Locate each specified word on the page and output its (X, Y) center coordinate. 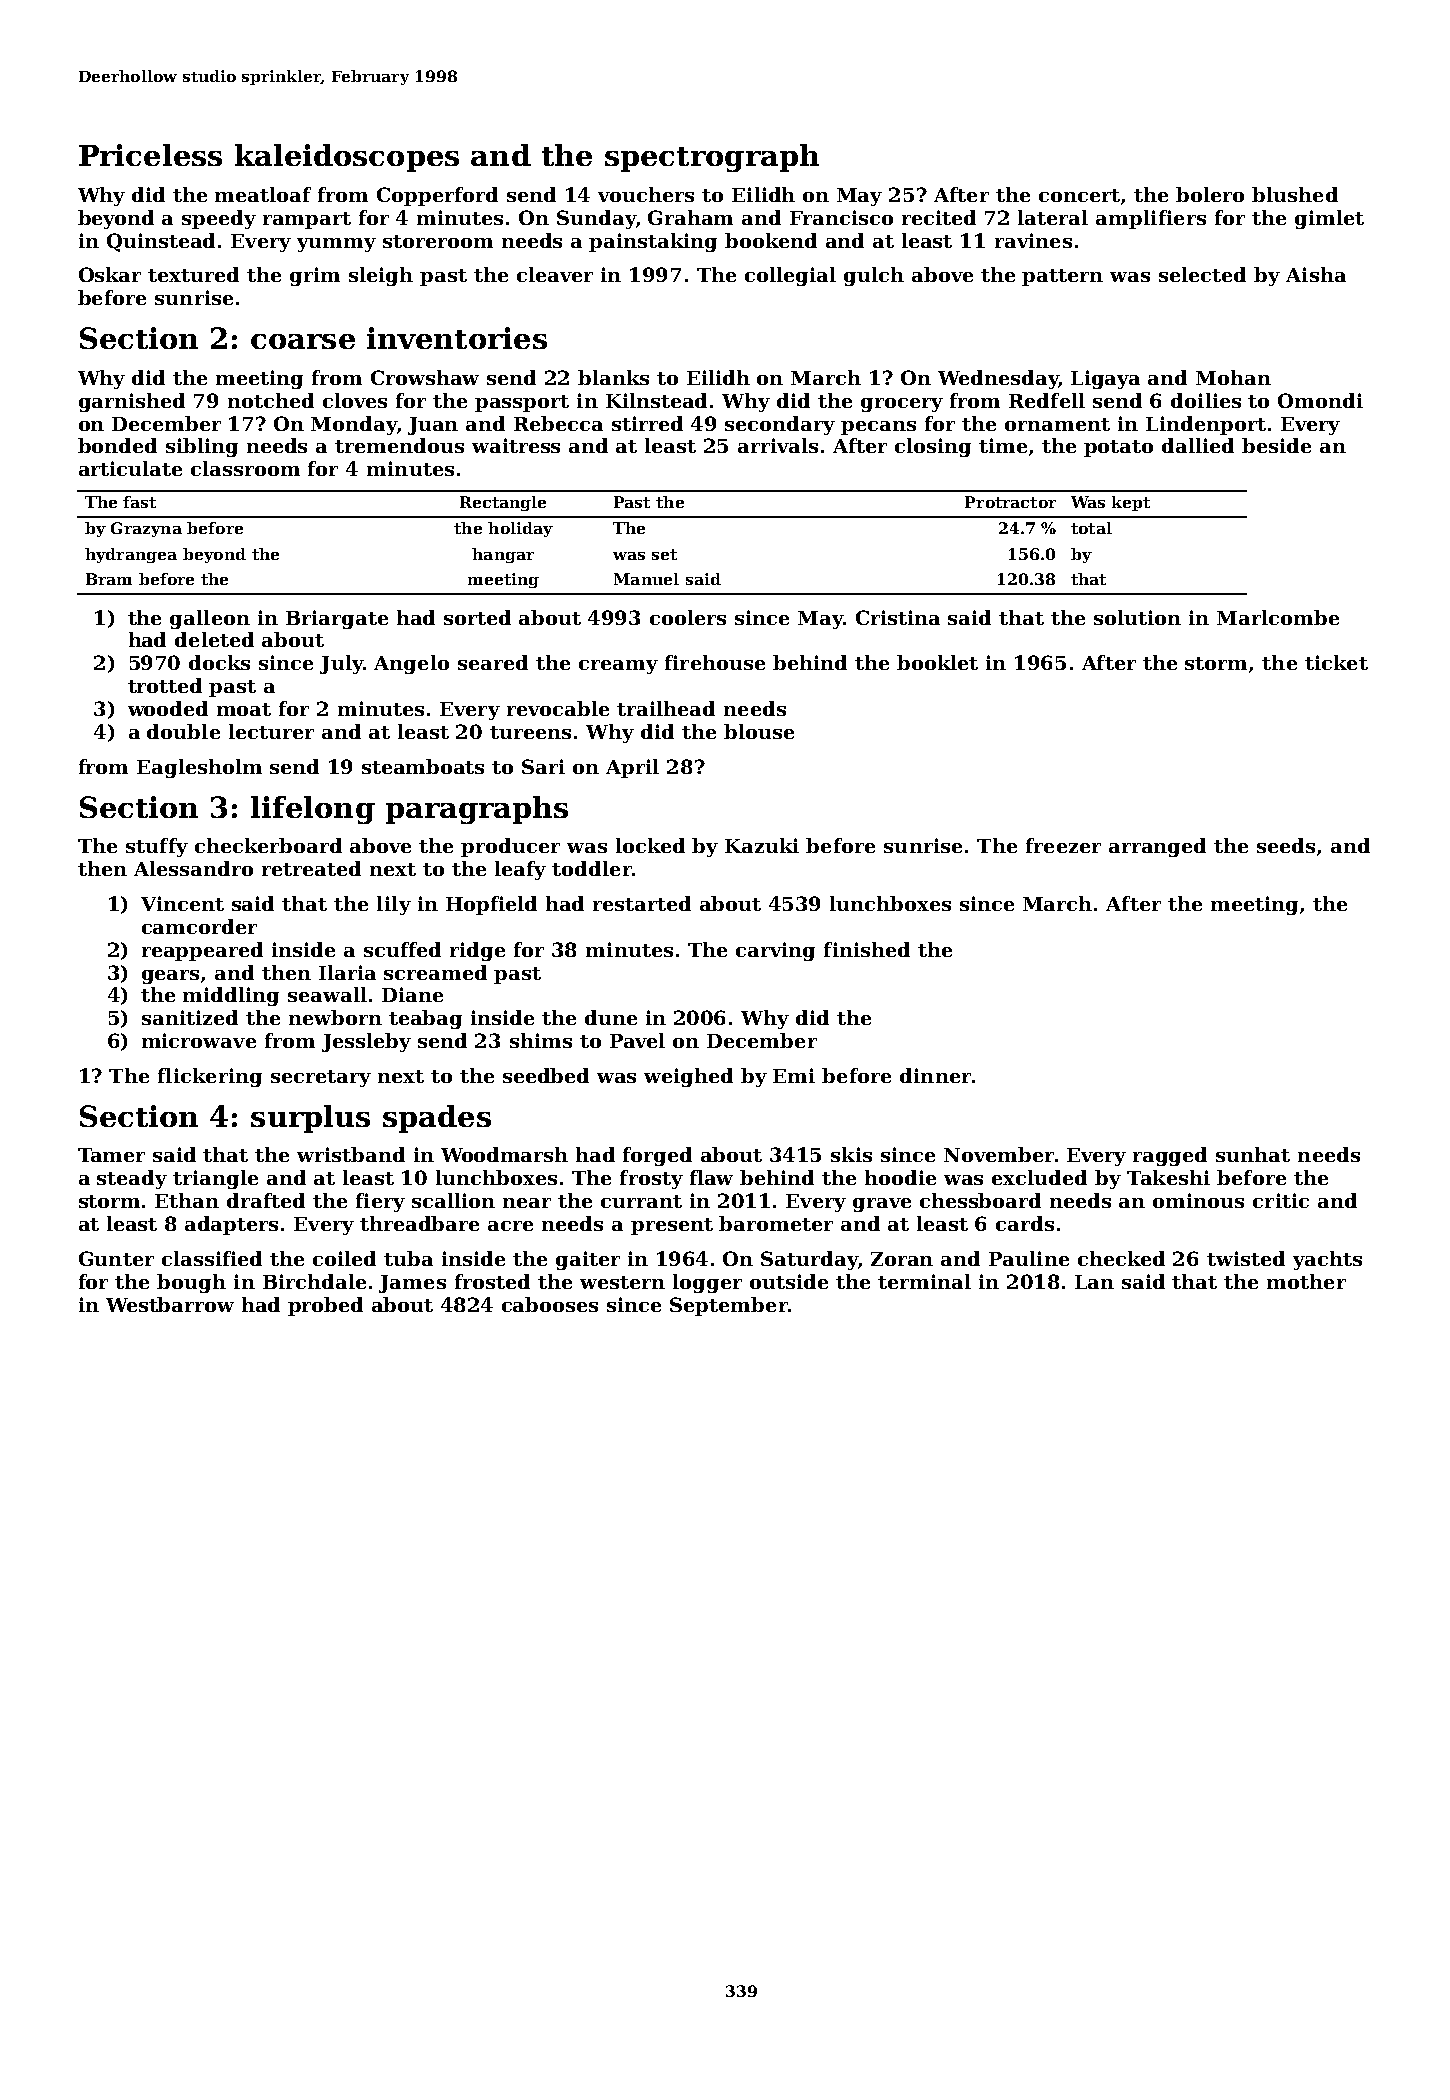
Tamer (111, 1155)
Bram (109, 579)
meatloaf (263, 194)
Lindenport (1206, 425)
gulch (874, 276)
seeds (1286, 845)
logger (707, 1283)
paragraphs (477, 810)
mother (1306, 1281)
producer (510, 847)
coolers (688, 617)
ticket (1336, 662)
